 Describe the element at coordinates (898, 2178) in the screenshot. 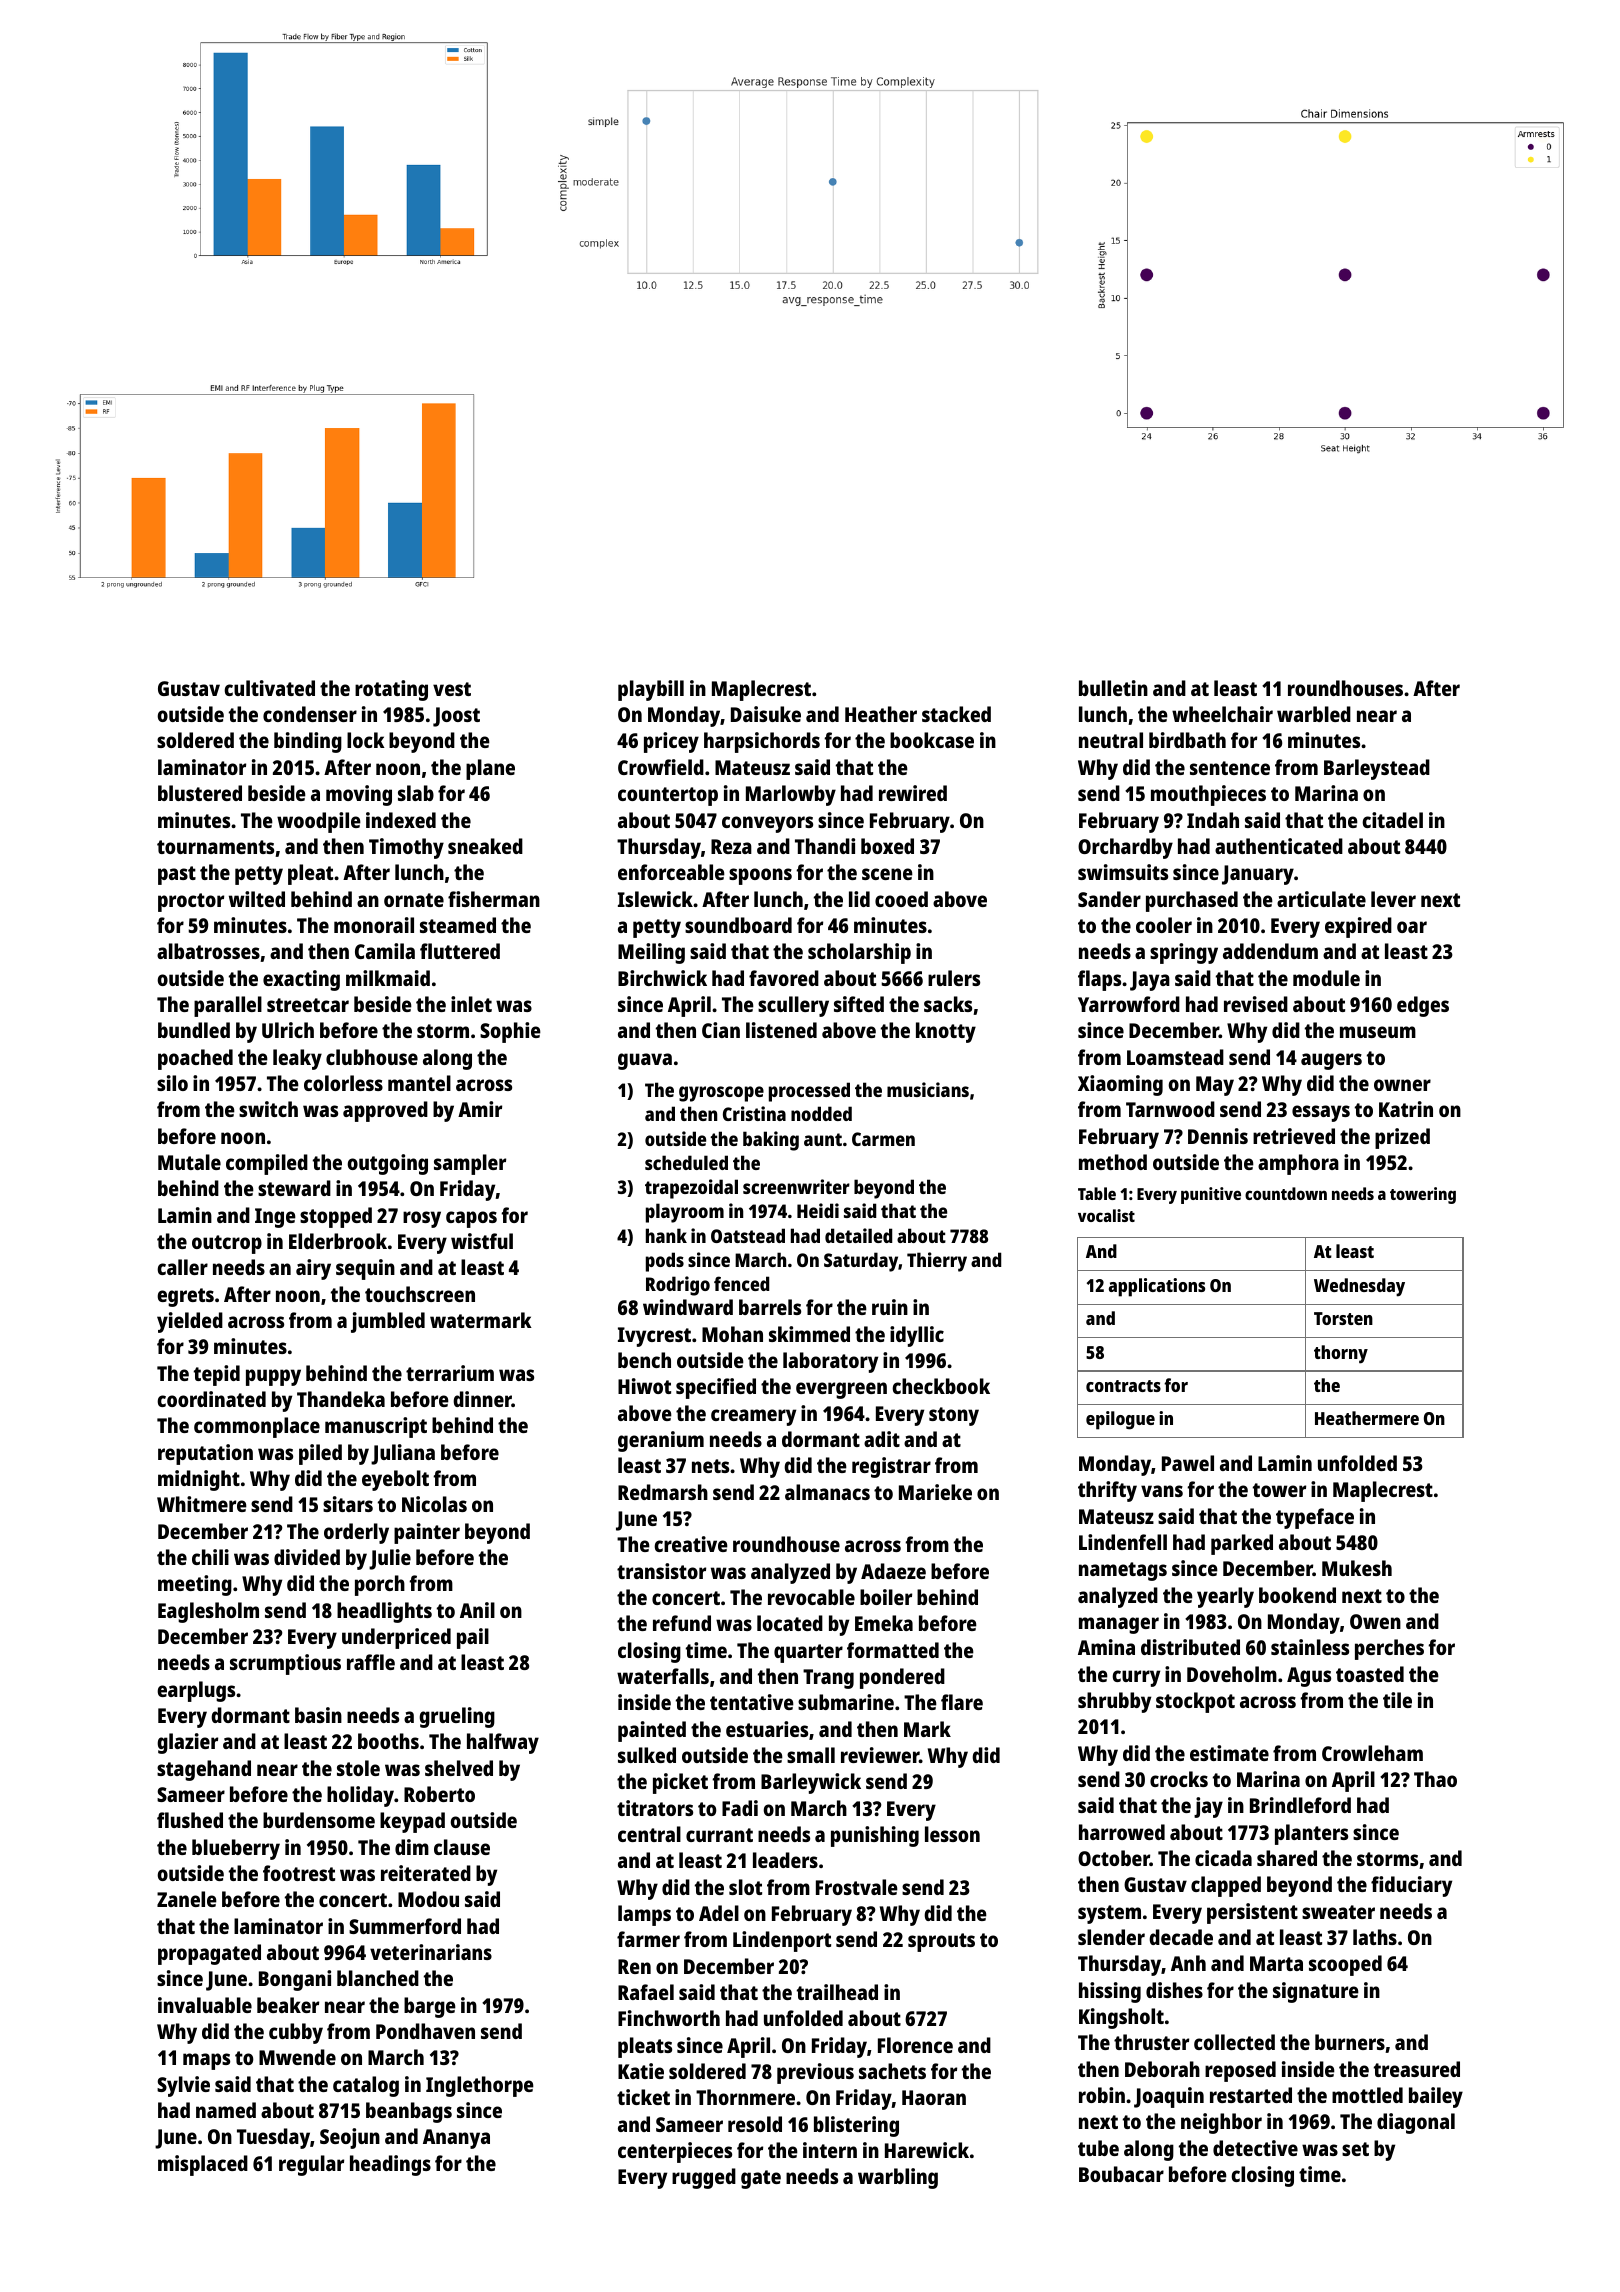

I see `warbling` at that location.
